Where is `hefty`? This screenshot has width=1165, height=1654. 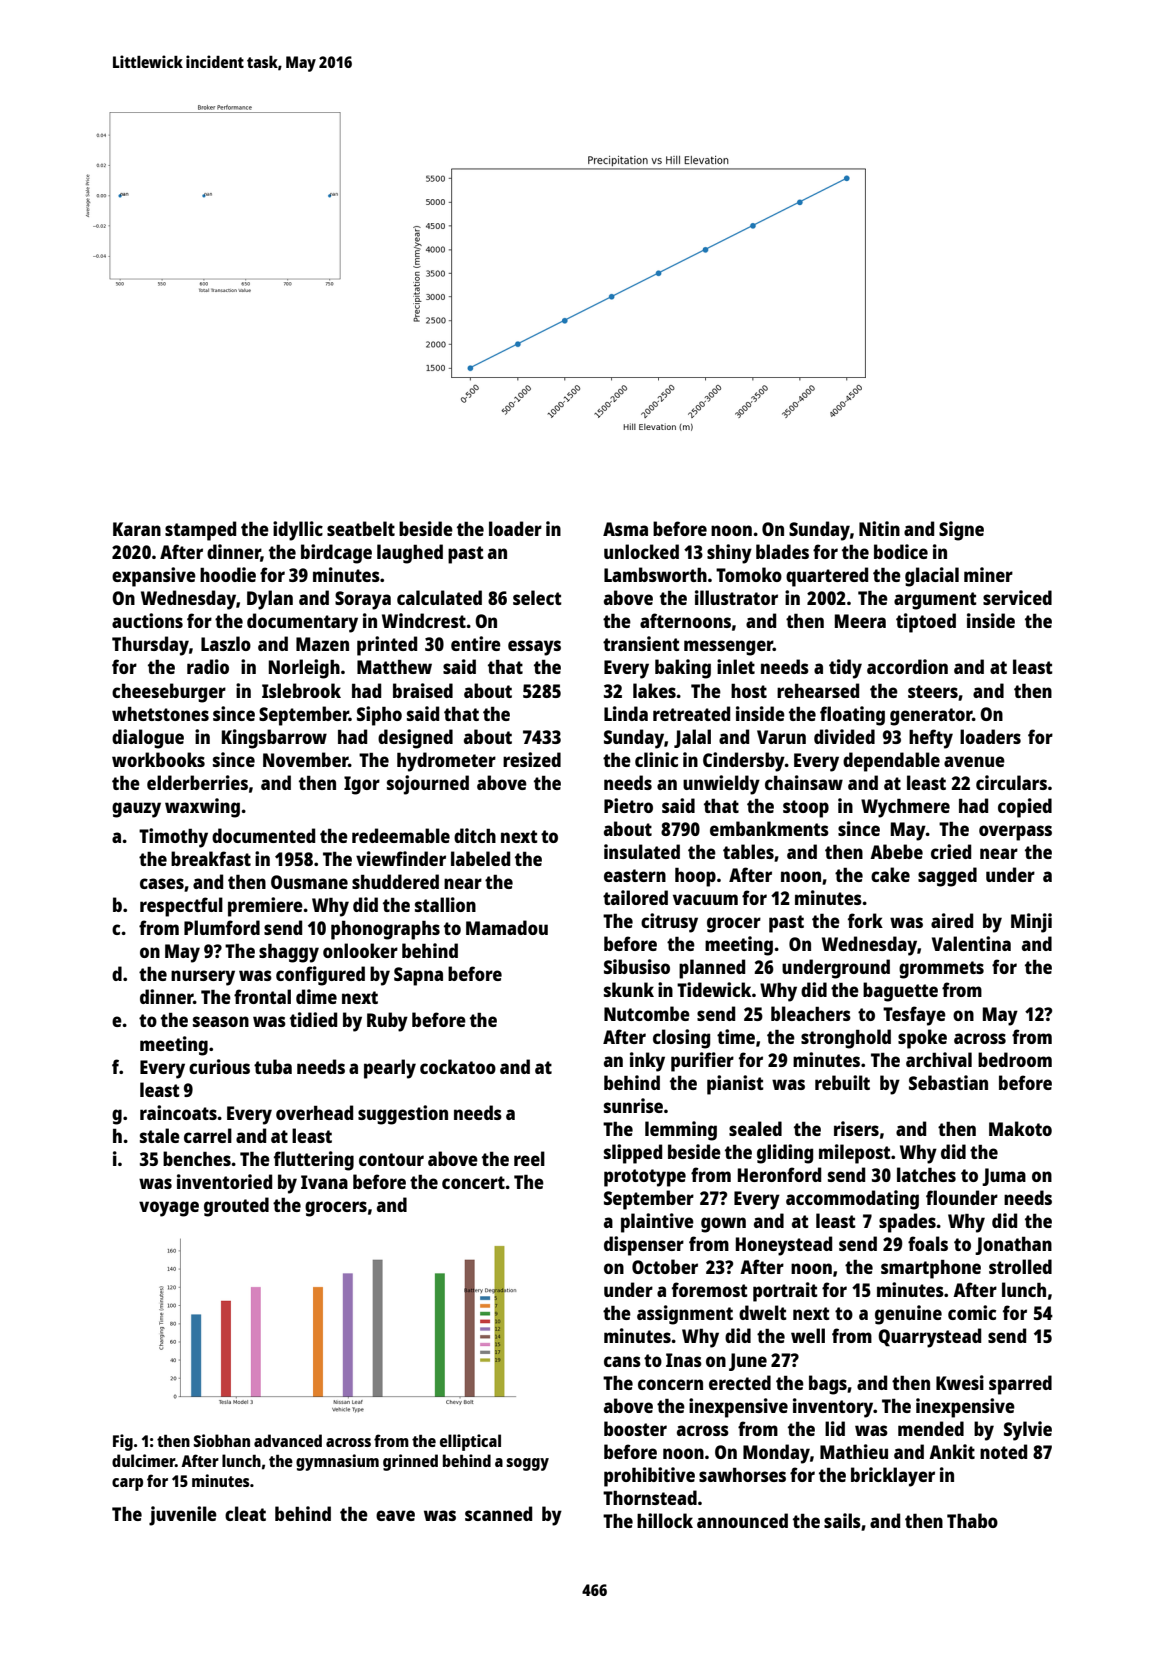 hefty is located at coordinates (931, 739).
